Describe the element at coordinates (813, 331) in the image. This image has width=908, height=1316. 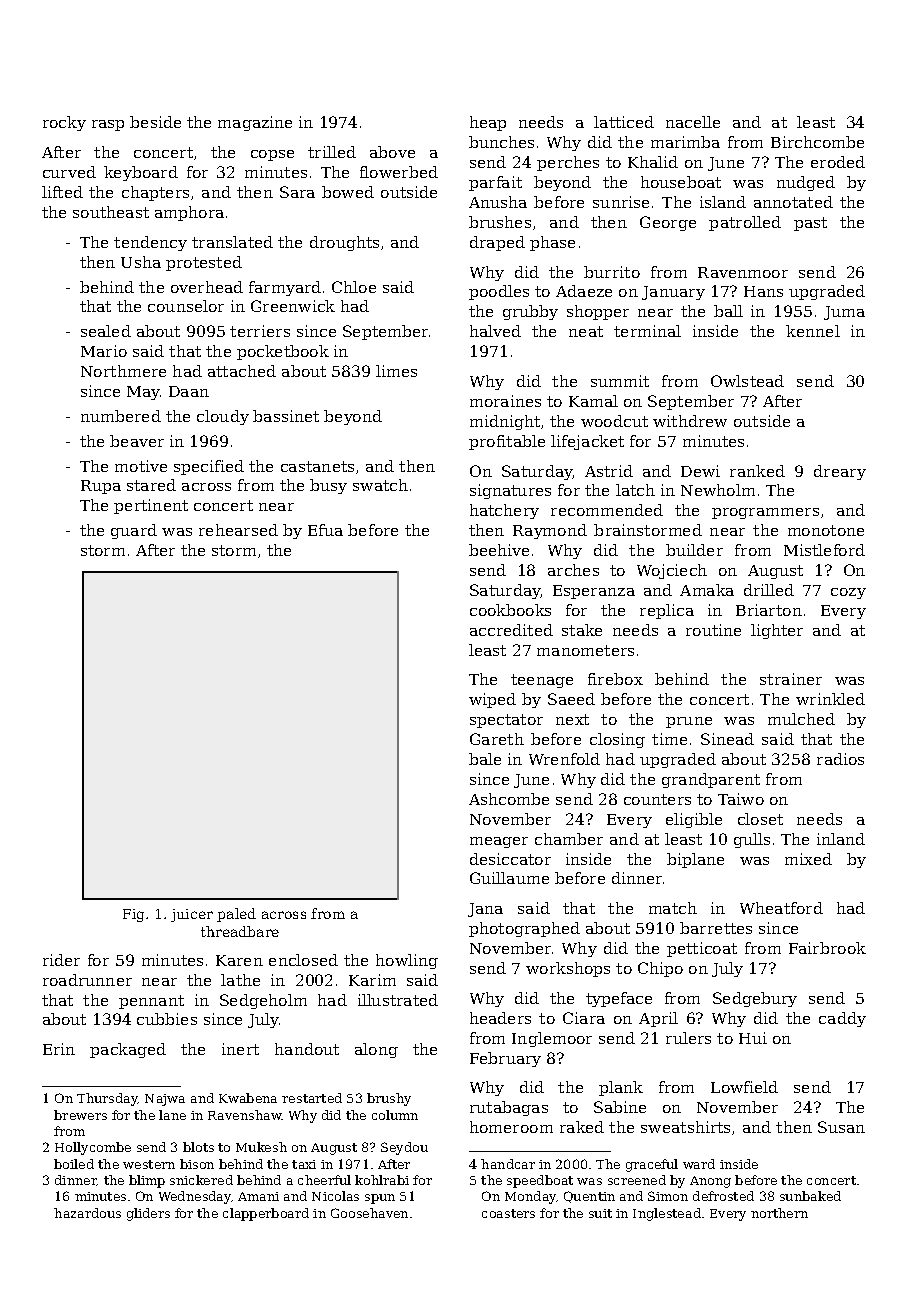
I see `kennel` at that location.
